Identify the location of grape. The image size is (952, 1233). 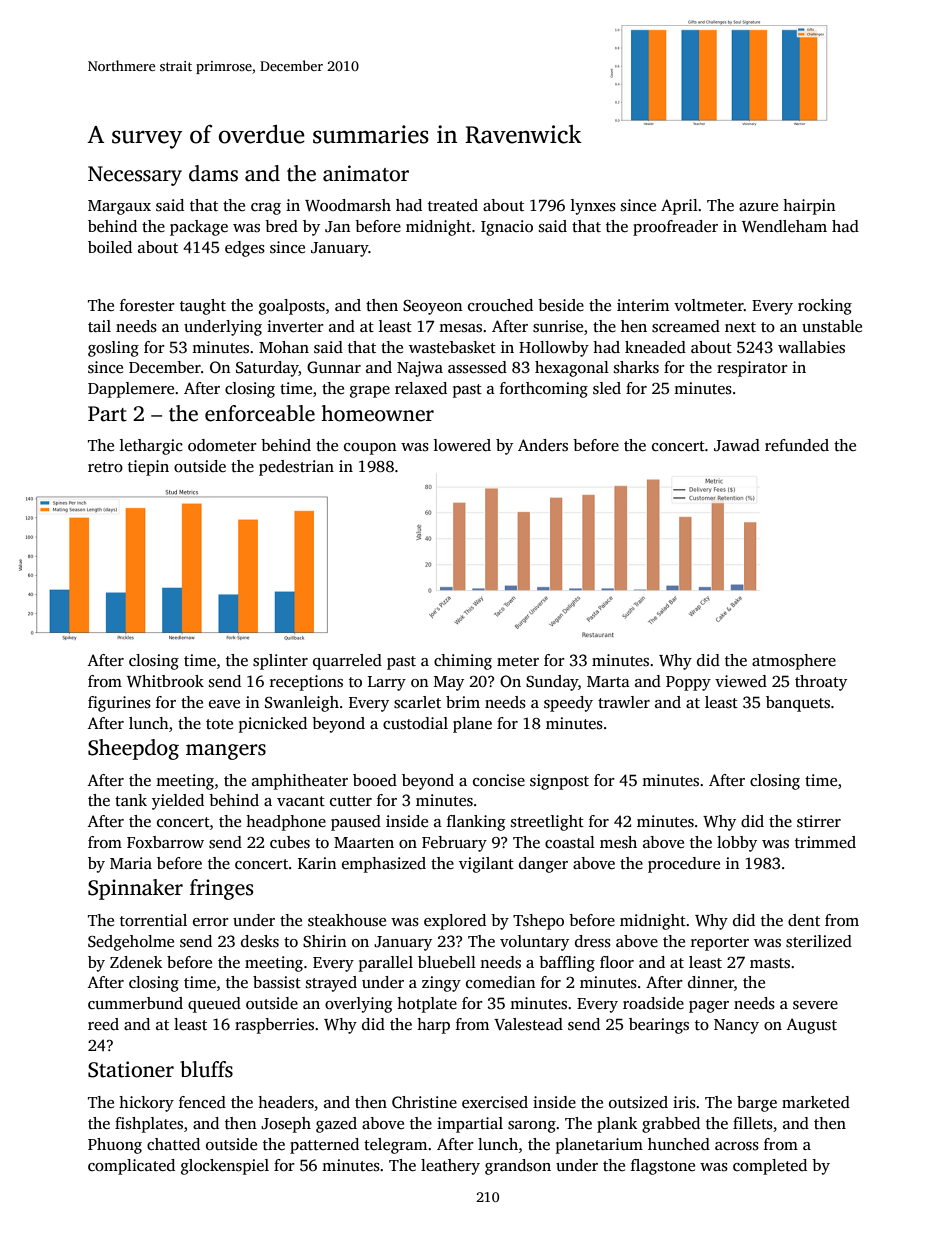
(370, 392).
